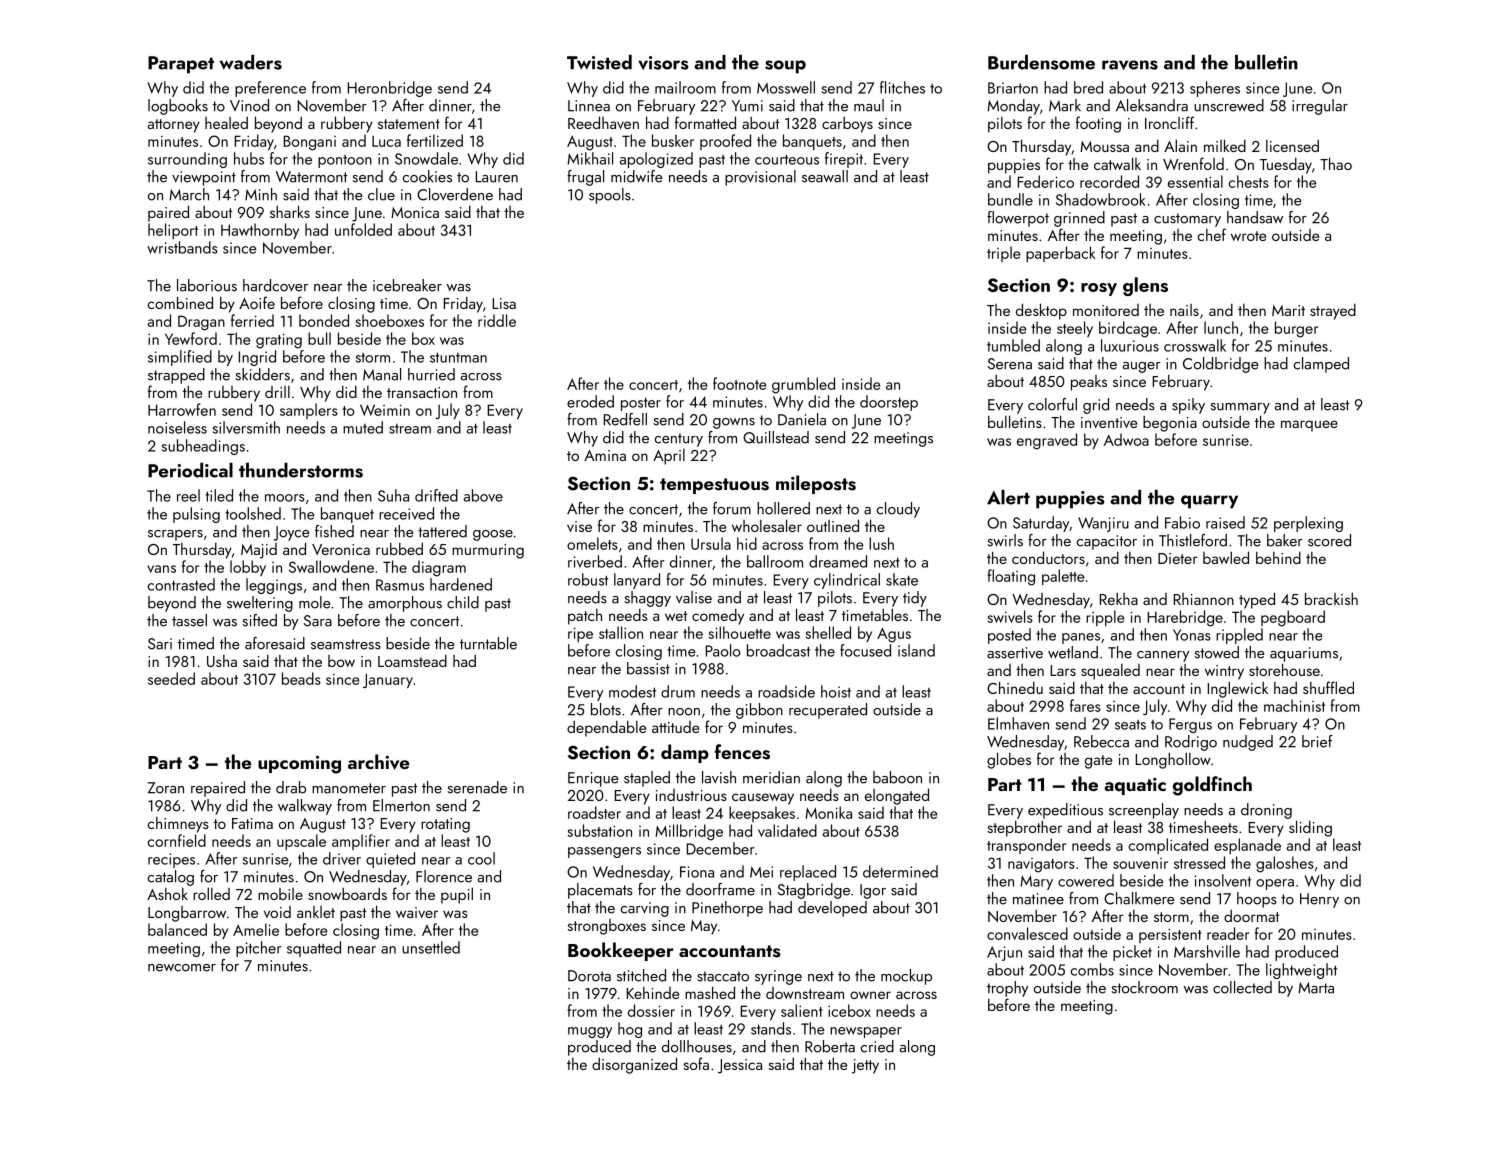  Describe the element at coordinates (873, 891) in the screenshot. I see `Igor` at that location.
